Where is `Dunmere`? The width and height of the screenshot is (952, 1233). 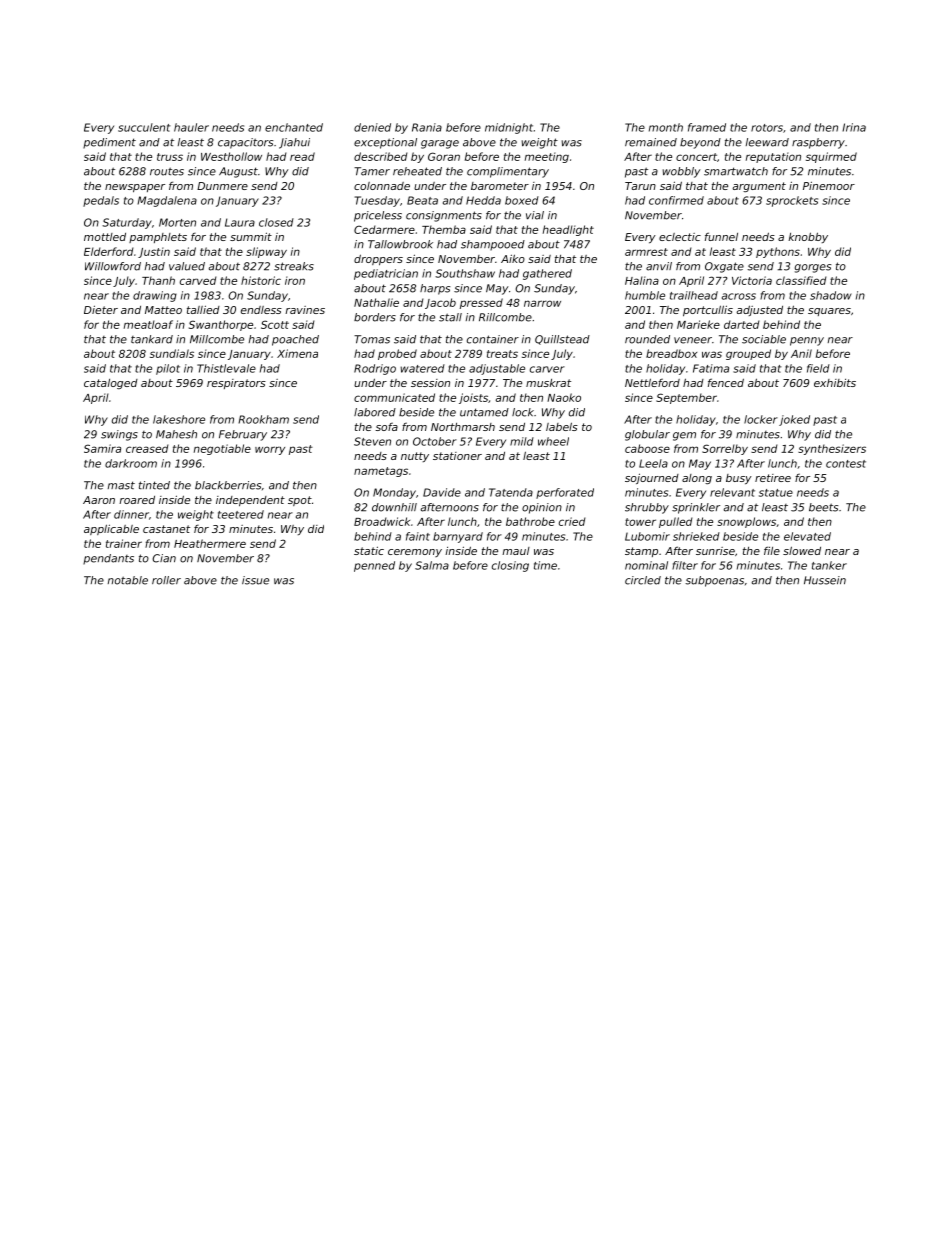 Dunmere is located at coordinates (222, 186).
